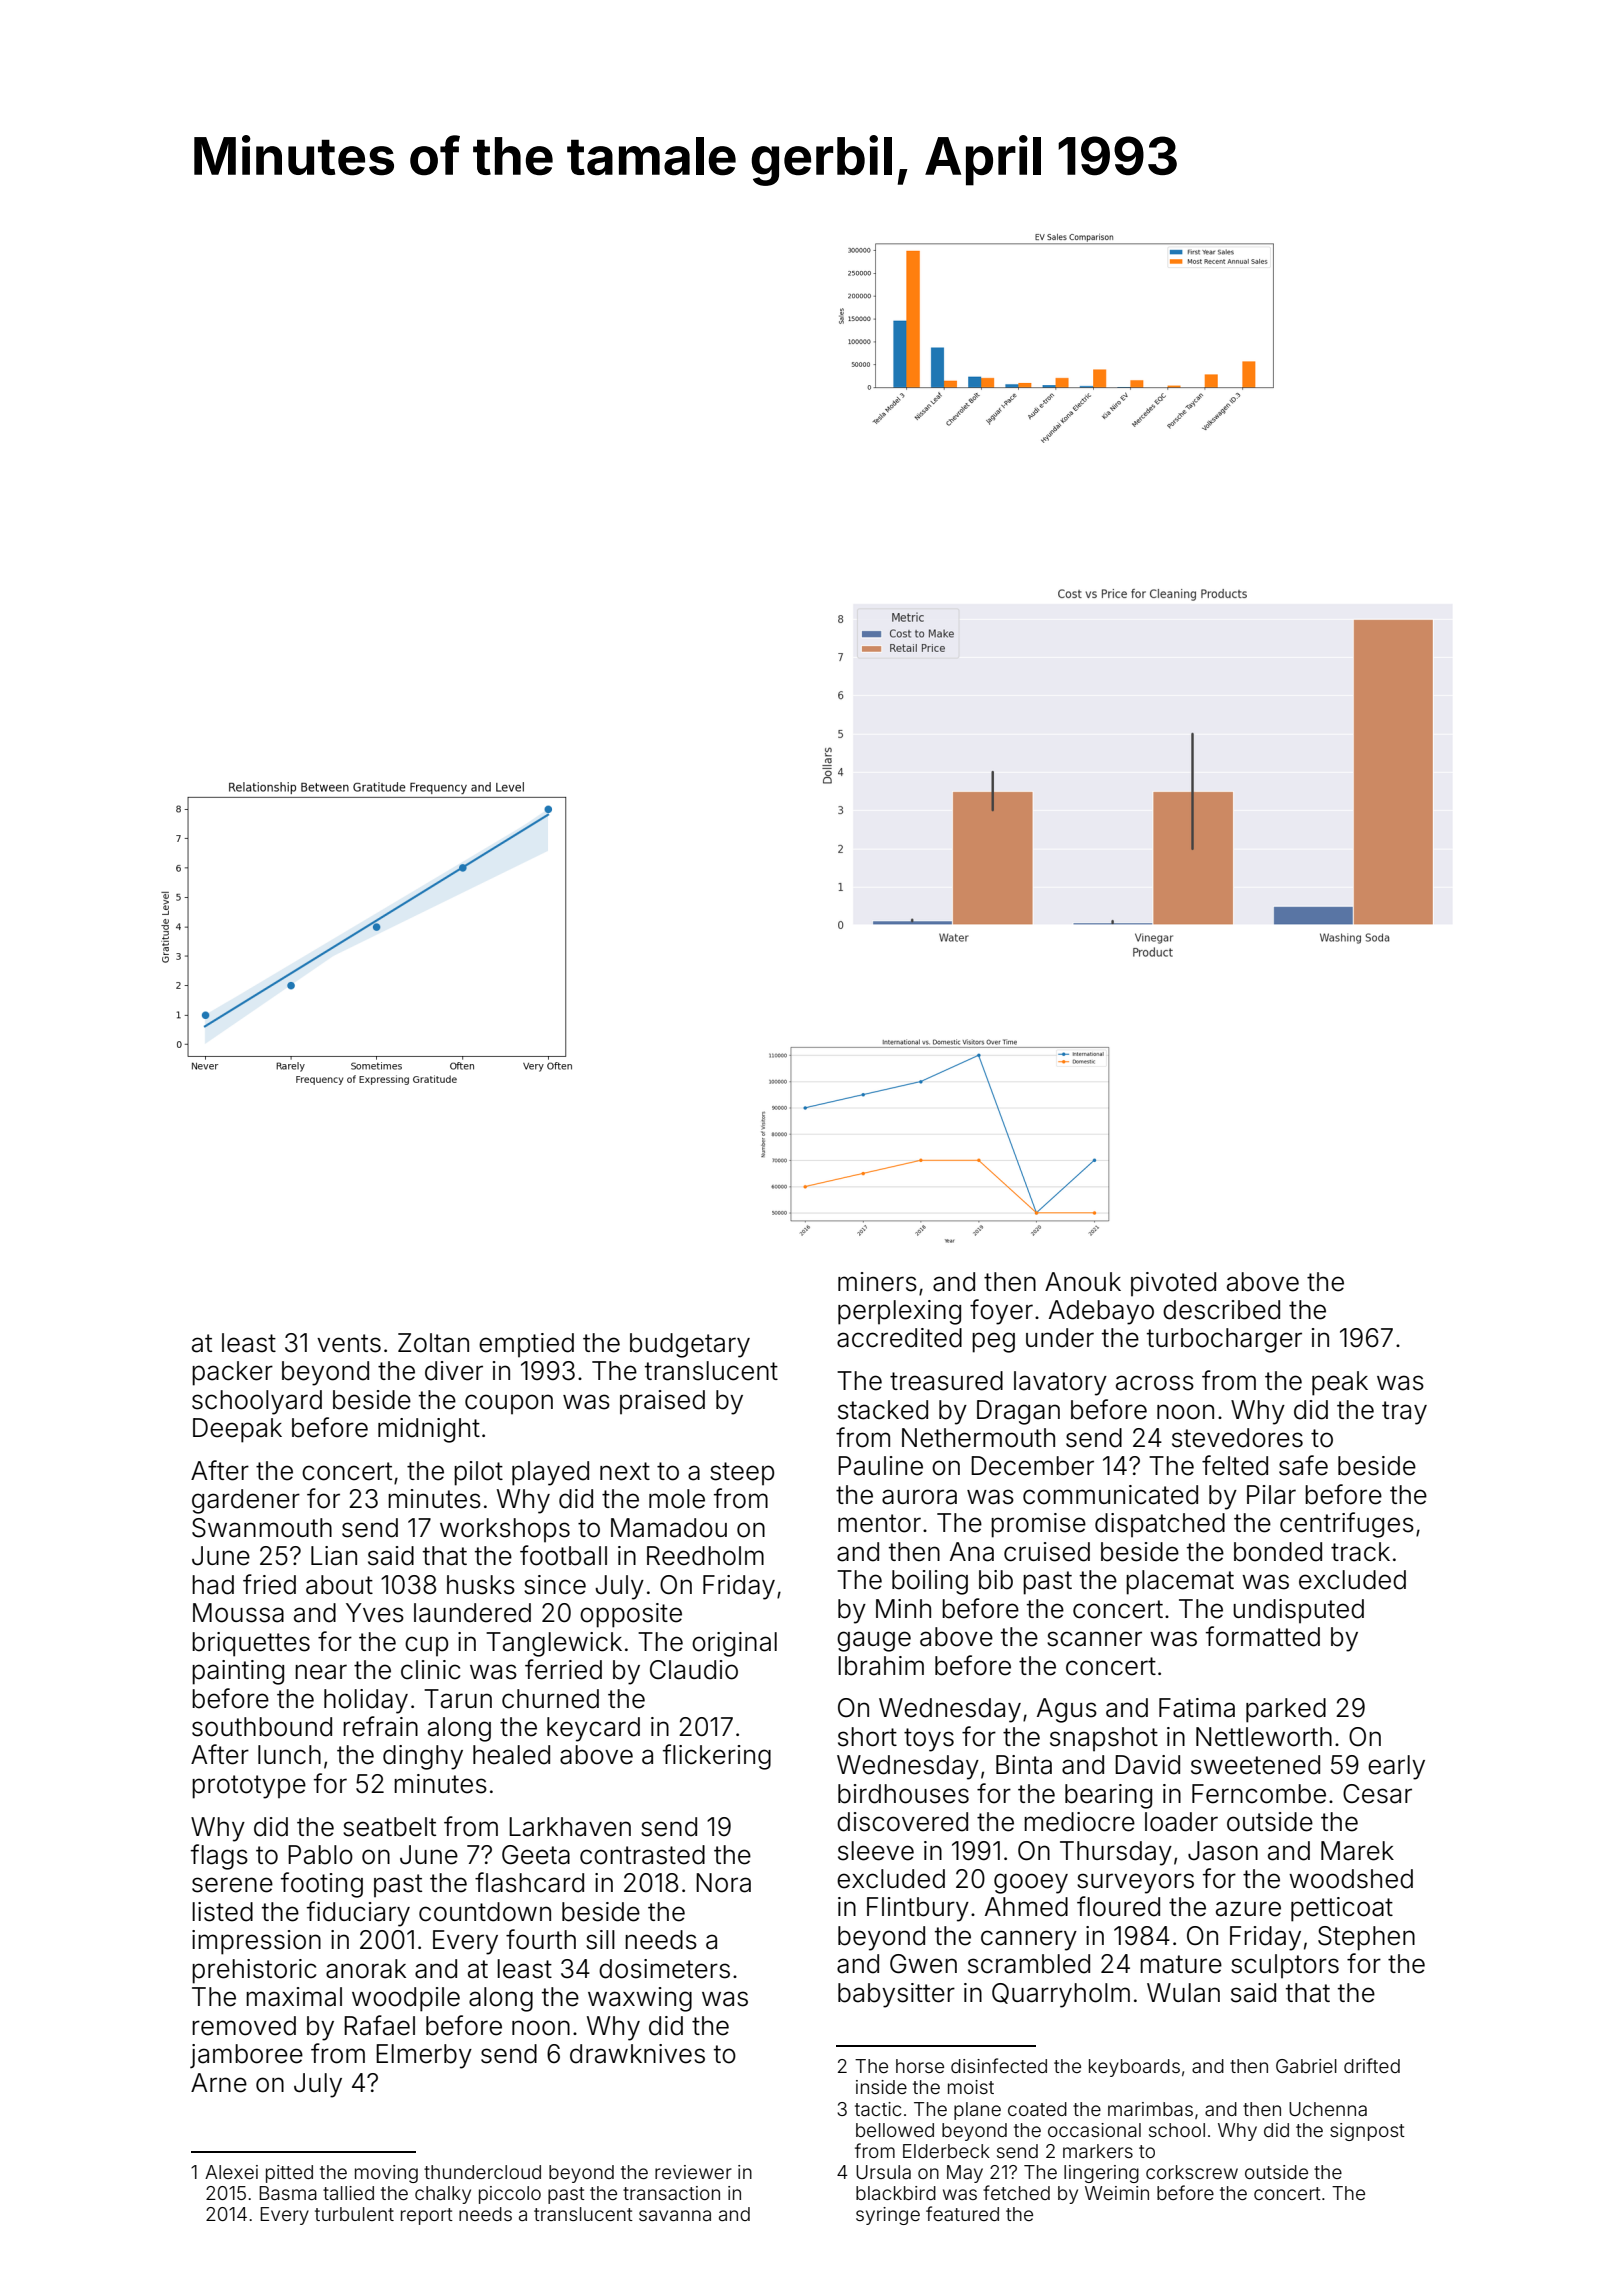 The height and width of the screenshot is (2292, 1620). Describe the element at coordinates (662, 1402) in the screenshot. I see `praised` at that location.
